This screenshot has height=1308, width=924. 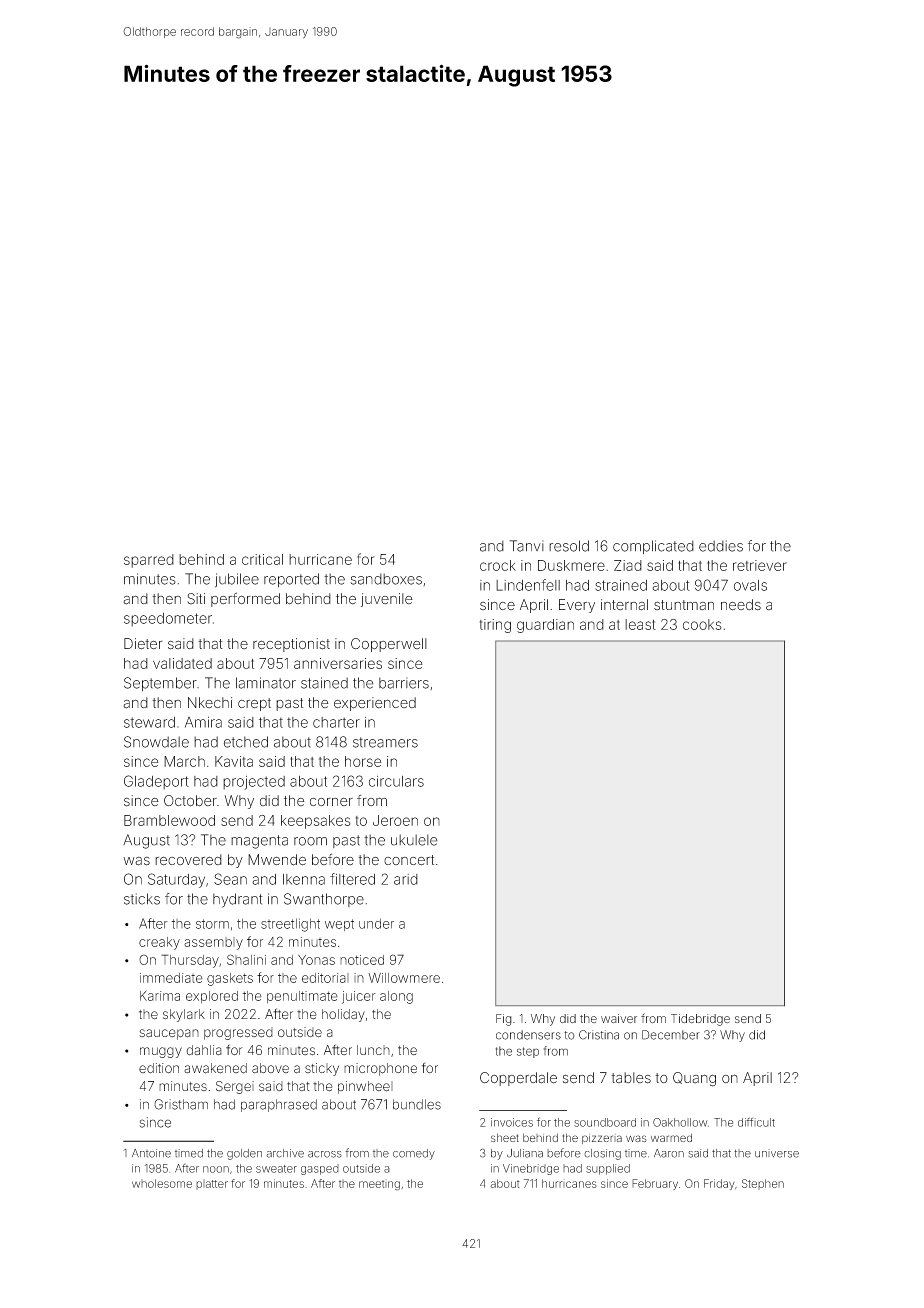 I want to click on eddies, so click(x=721, y=546).
